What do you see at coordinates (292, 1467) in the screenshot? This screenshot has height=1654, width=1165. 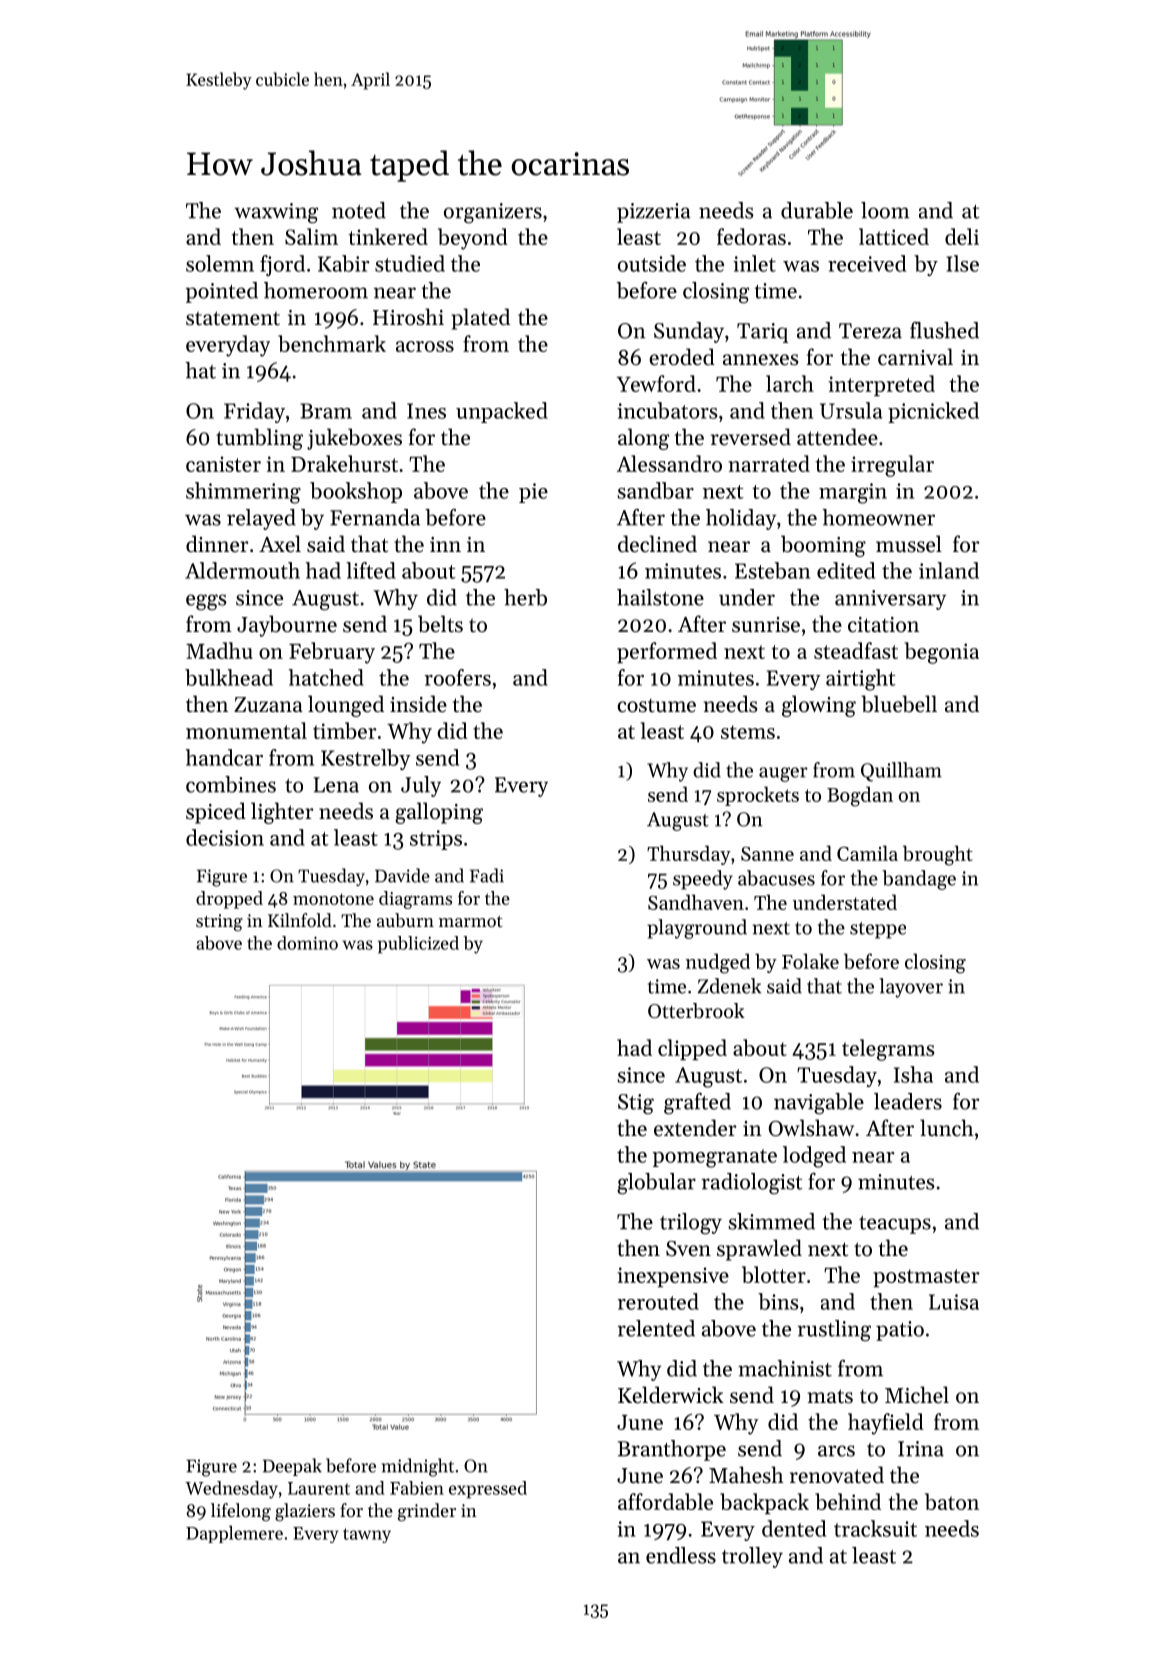 I see `Deepak` at bounding box center [292, 1467].
